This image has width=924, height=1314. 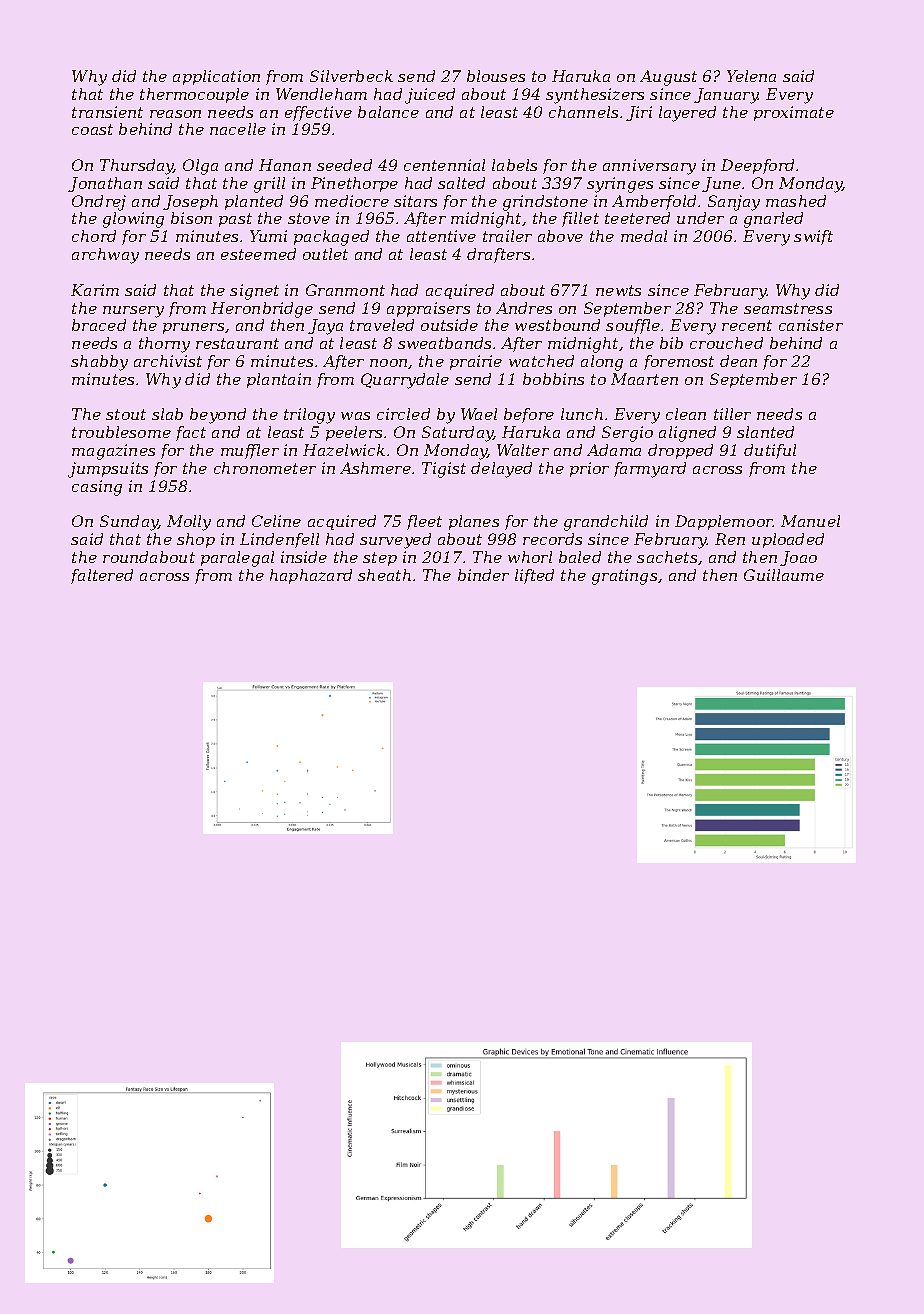 I want to click on stove, so click(x=309, y=218).
